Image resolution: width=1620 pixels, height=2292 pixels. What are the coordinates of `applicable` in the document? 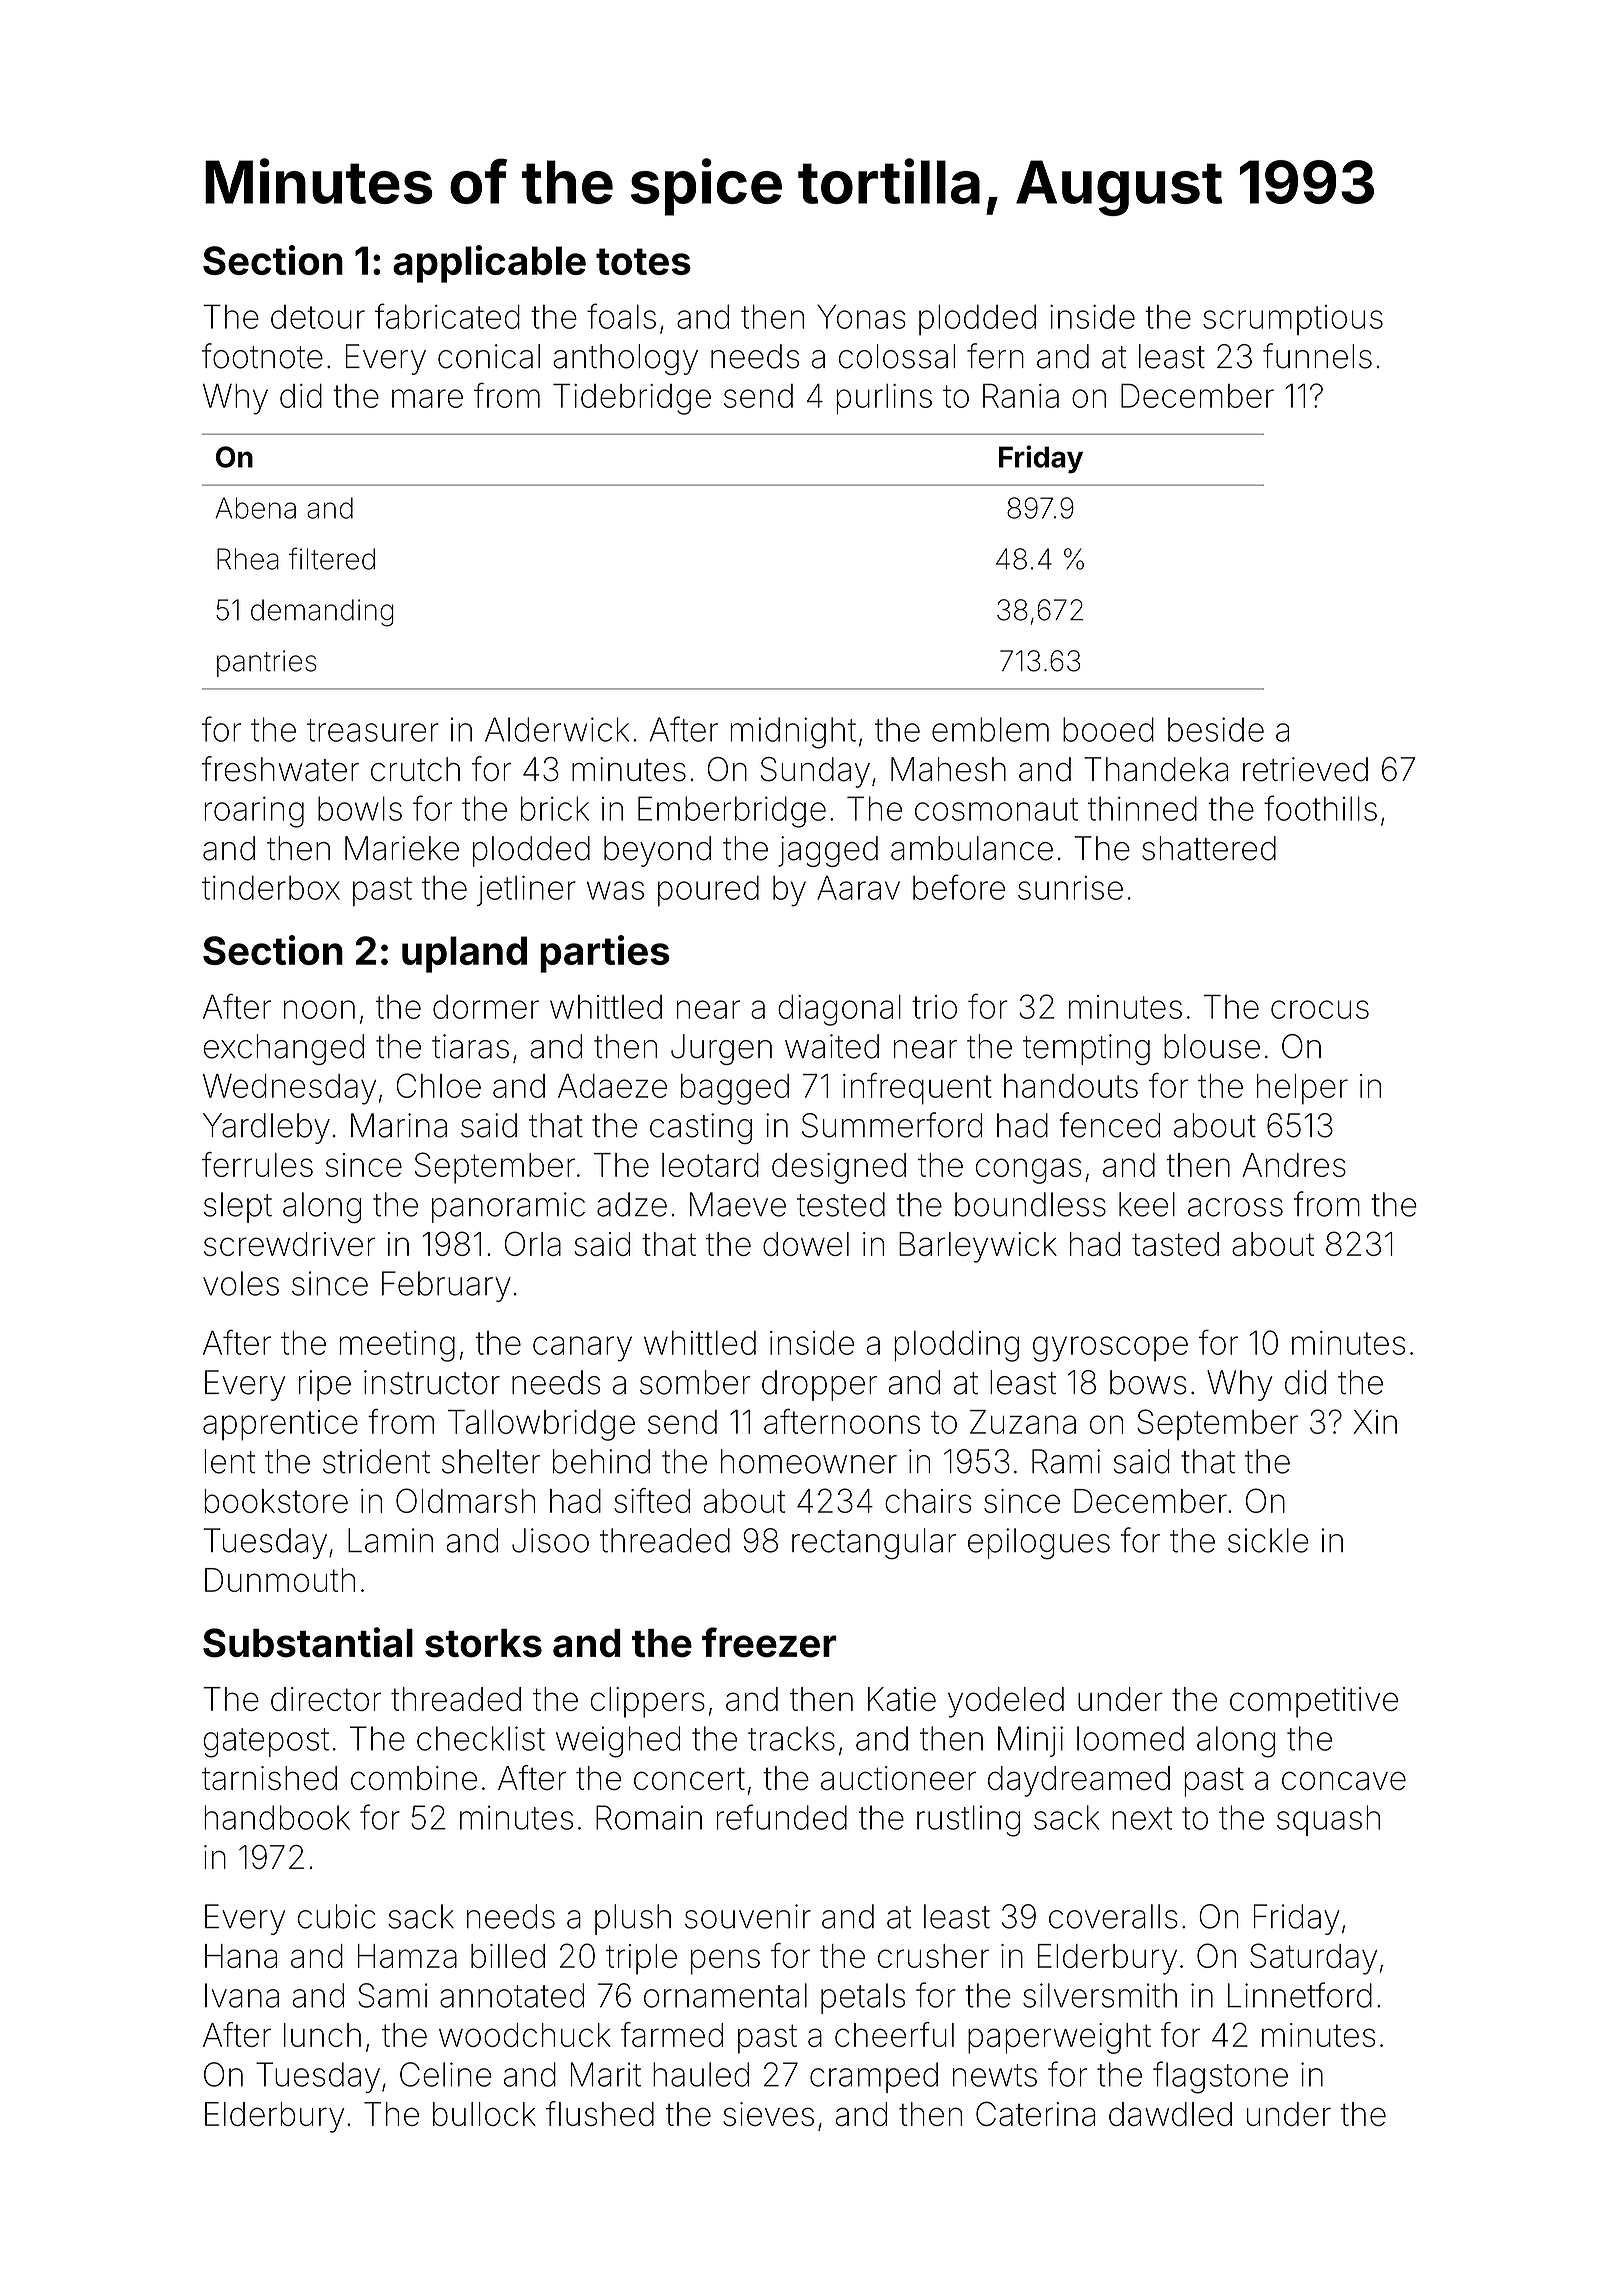 It's located at (489, 264).
